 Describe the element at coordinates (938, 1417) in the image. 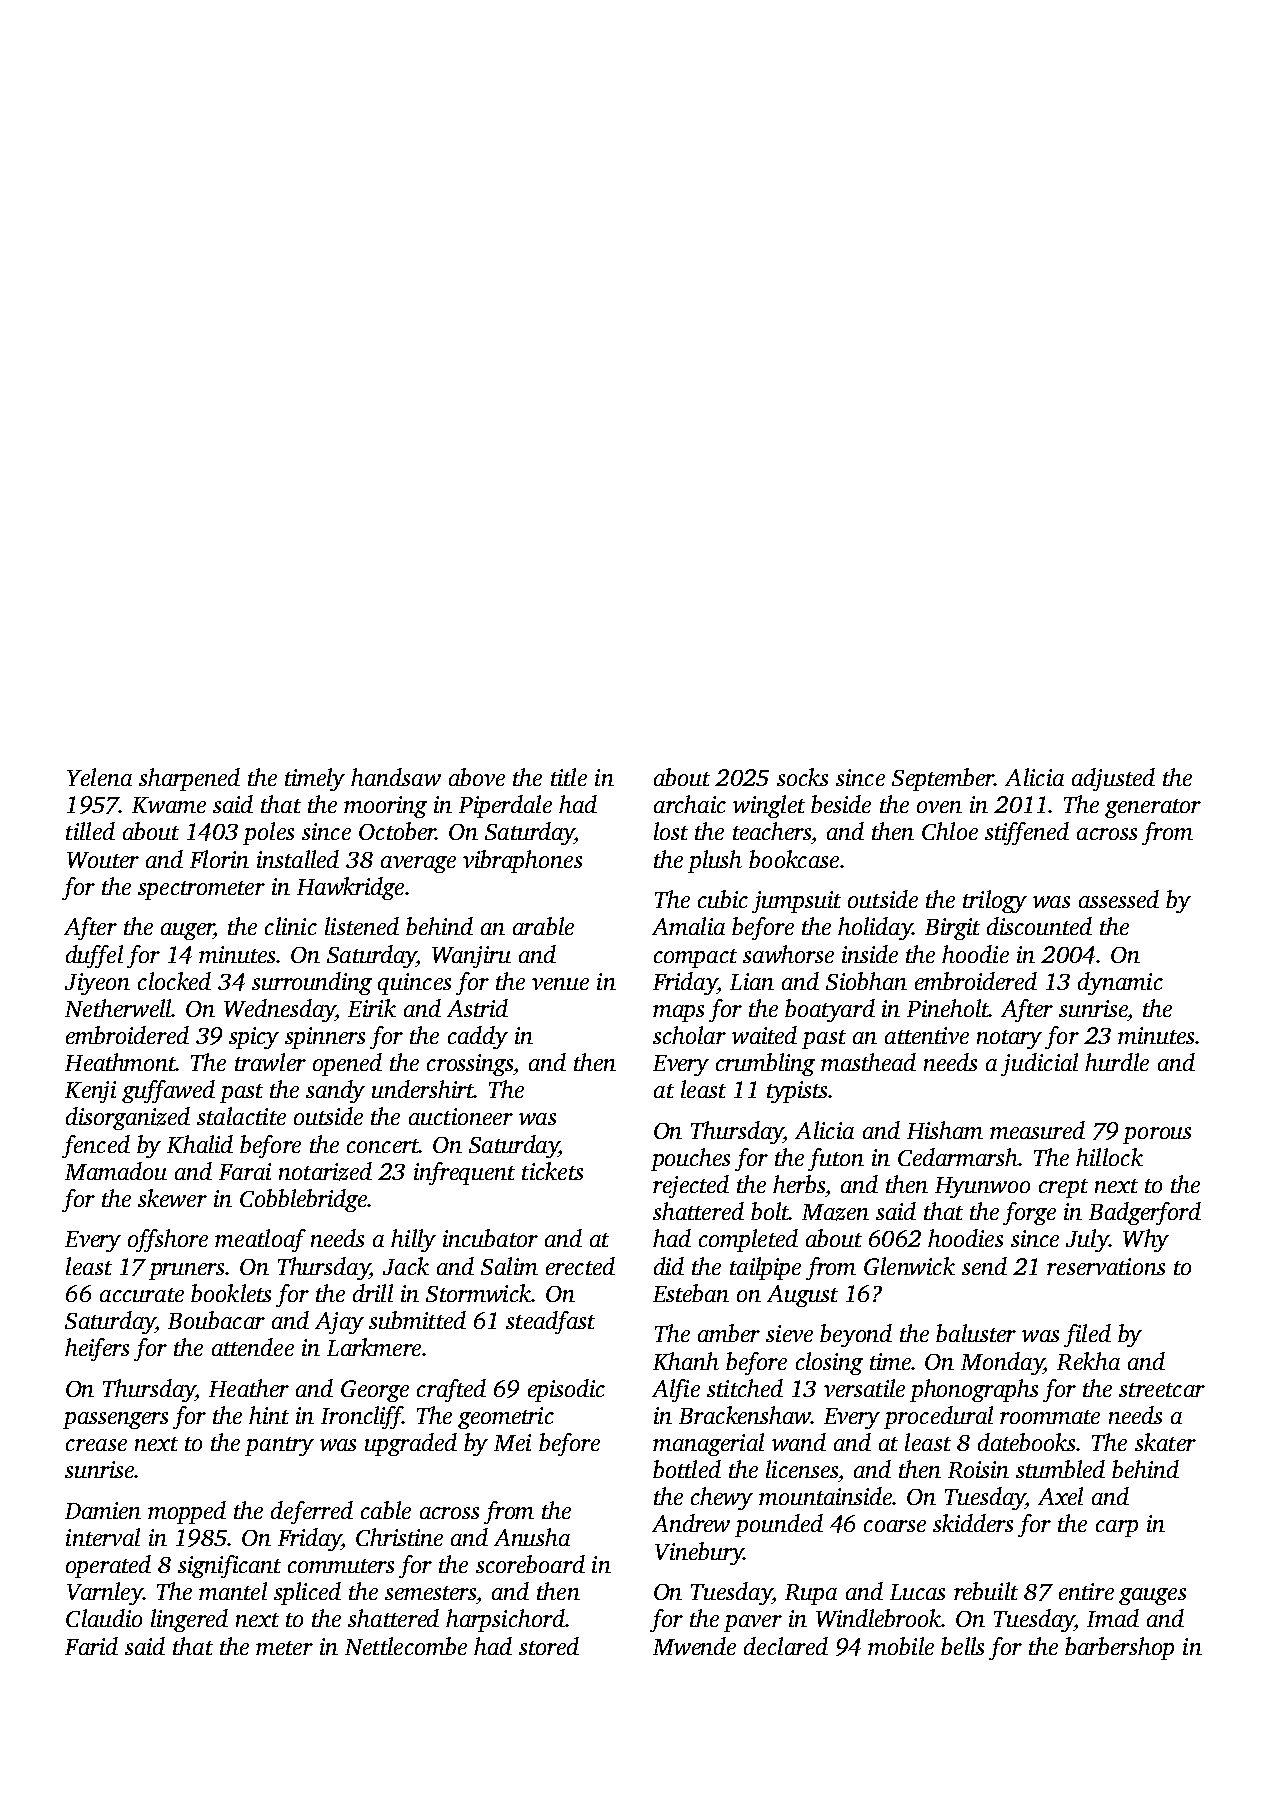

I see `procedural` at that location.
